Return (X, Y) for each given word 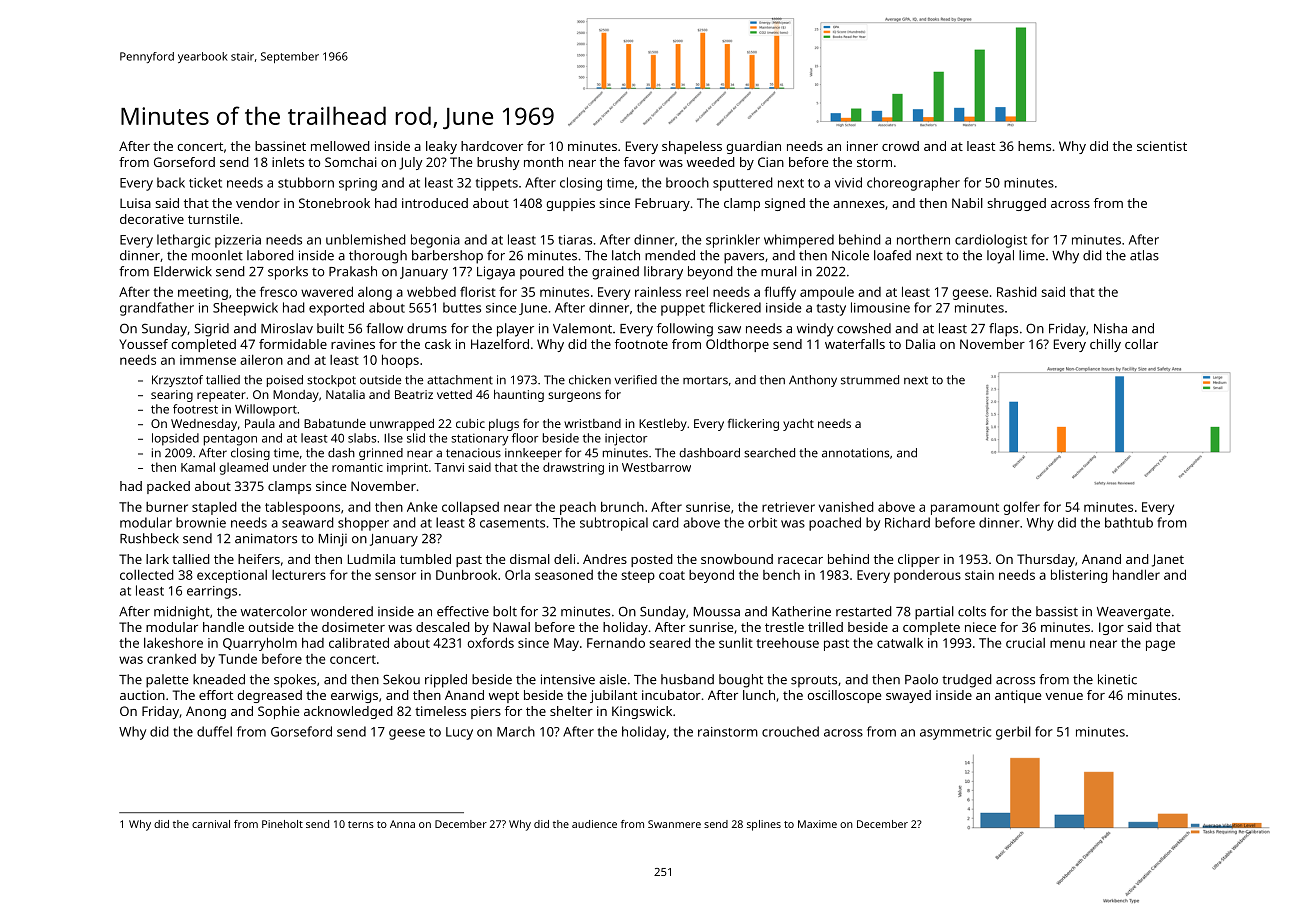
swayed (908, 696)
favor (639, 162)
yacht (798, 425)
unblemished (366, 239)
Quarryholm (260, 644)
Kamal (198, 467)
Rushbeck (149, 538)
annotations (855, 453)
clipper (919, 560)
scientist (1162, 146)
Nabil (967, 203)
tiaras (575, 240)
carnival (211, 824)
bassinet (280, 146)
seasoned (564, 575)
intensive (568, 679)
